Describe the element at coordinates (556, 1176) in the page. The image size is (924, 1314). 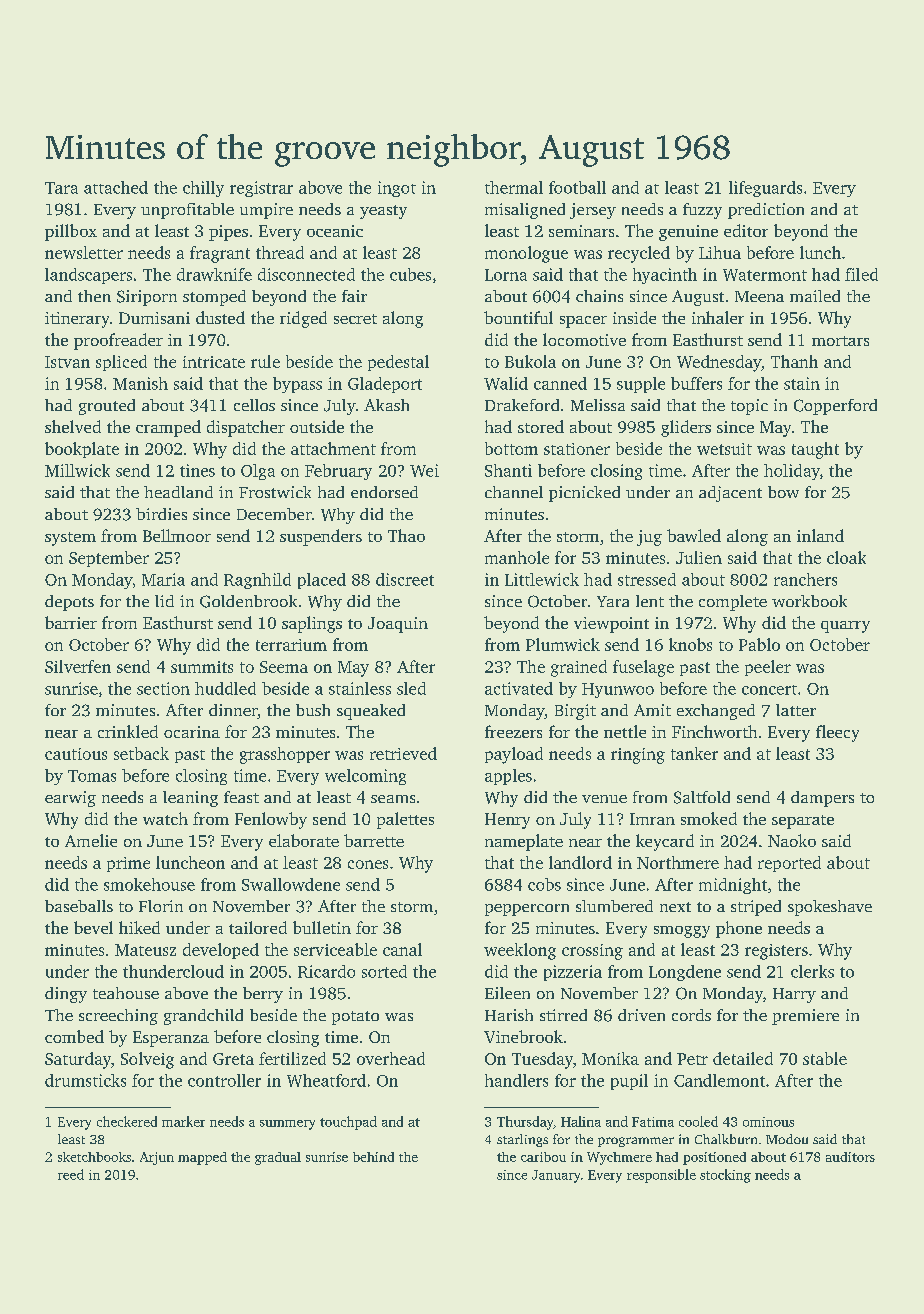
I see `January` at that location.
